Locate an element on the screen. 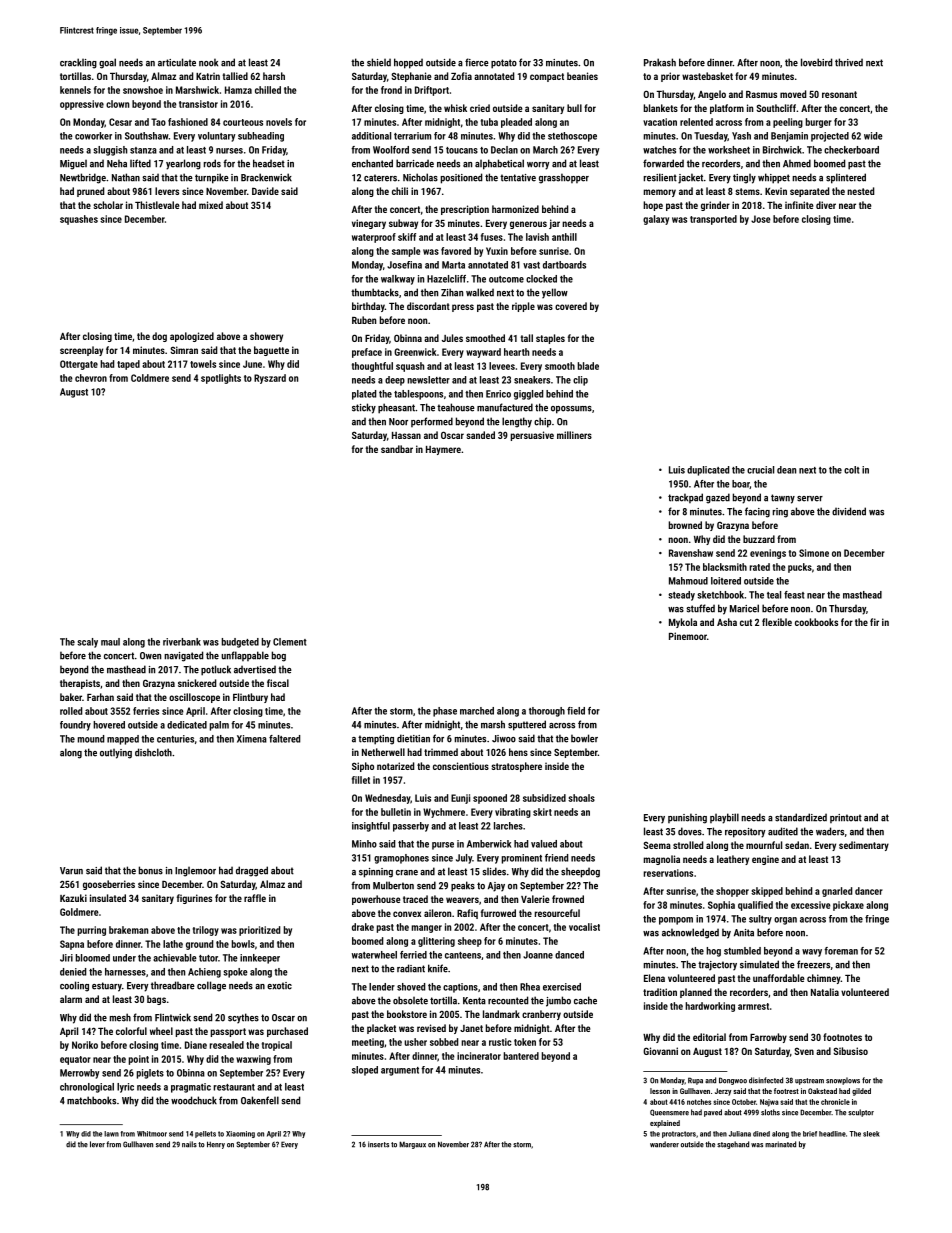 The height and width of the screenshot is (1233, 952). stethoscope is located at coordinates (572, 137).
